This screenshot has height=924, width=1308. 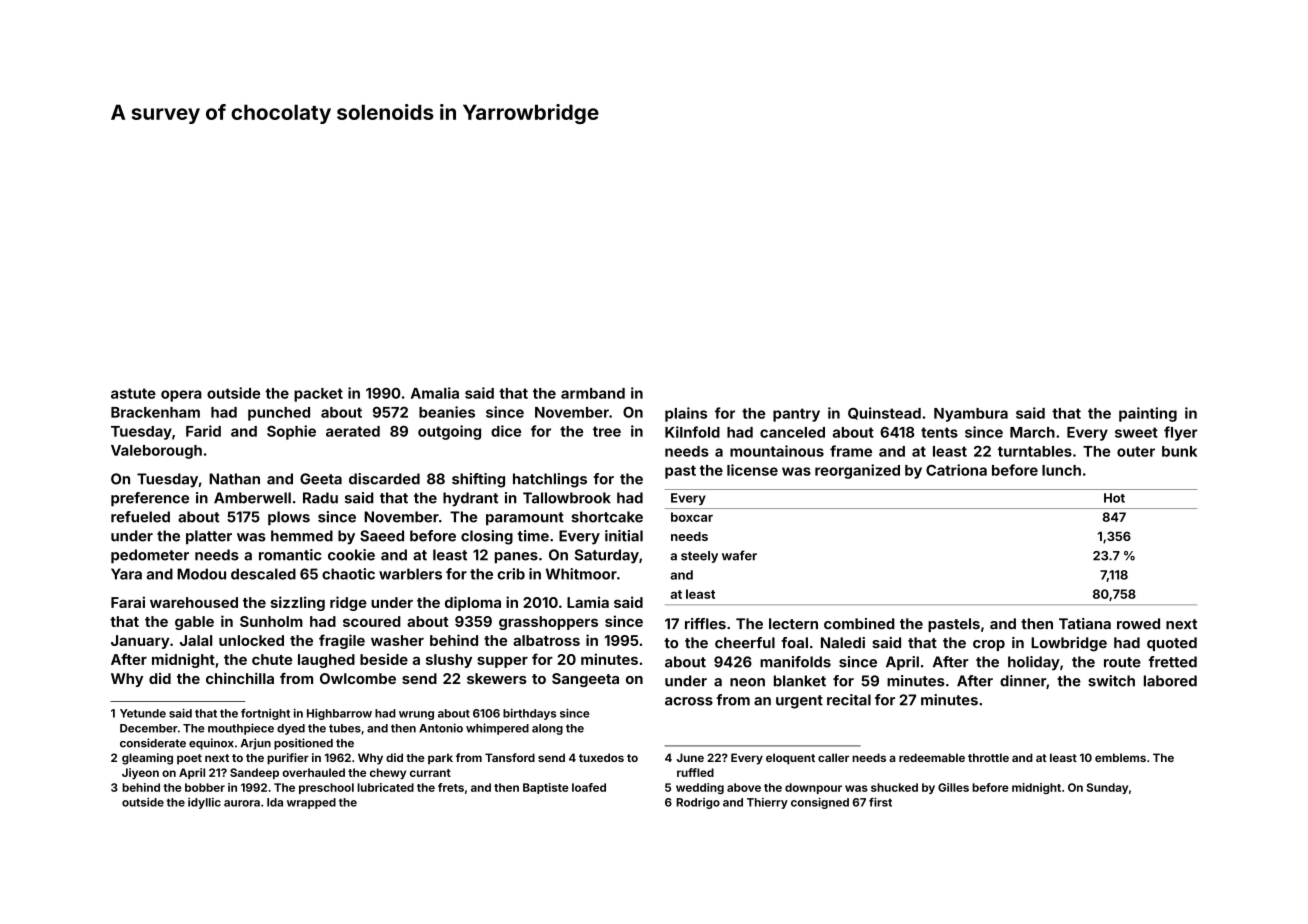 What do you see at coordinates (150, 556) in the screenshot?
I see `pedometer` at bounding box center [150, 556].
